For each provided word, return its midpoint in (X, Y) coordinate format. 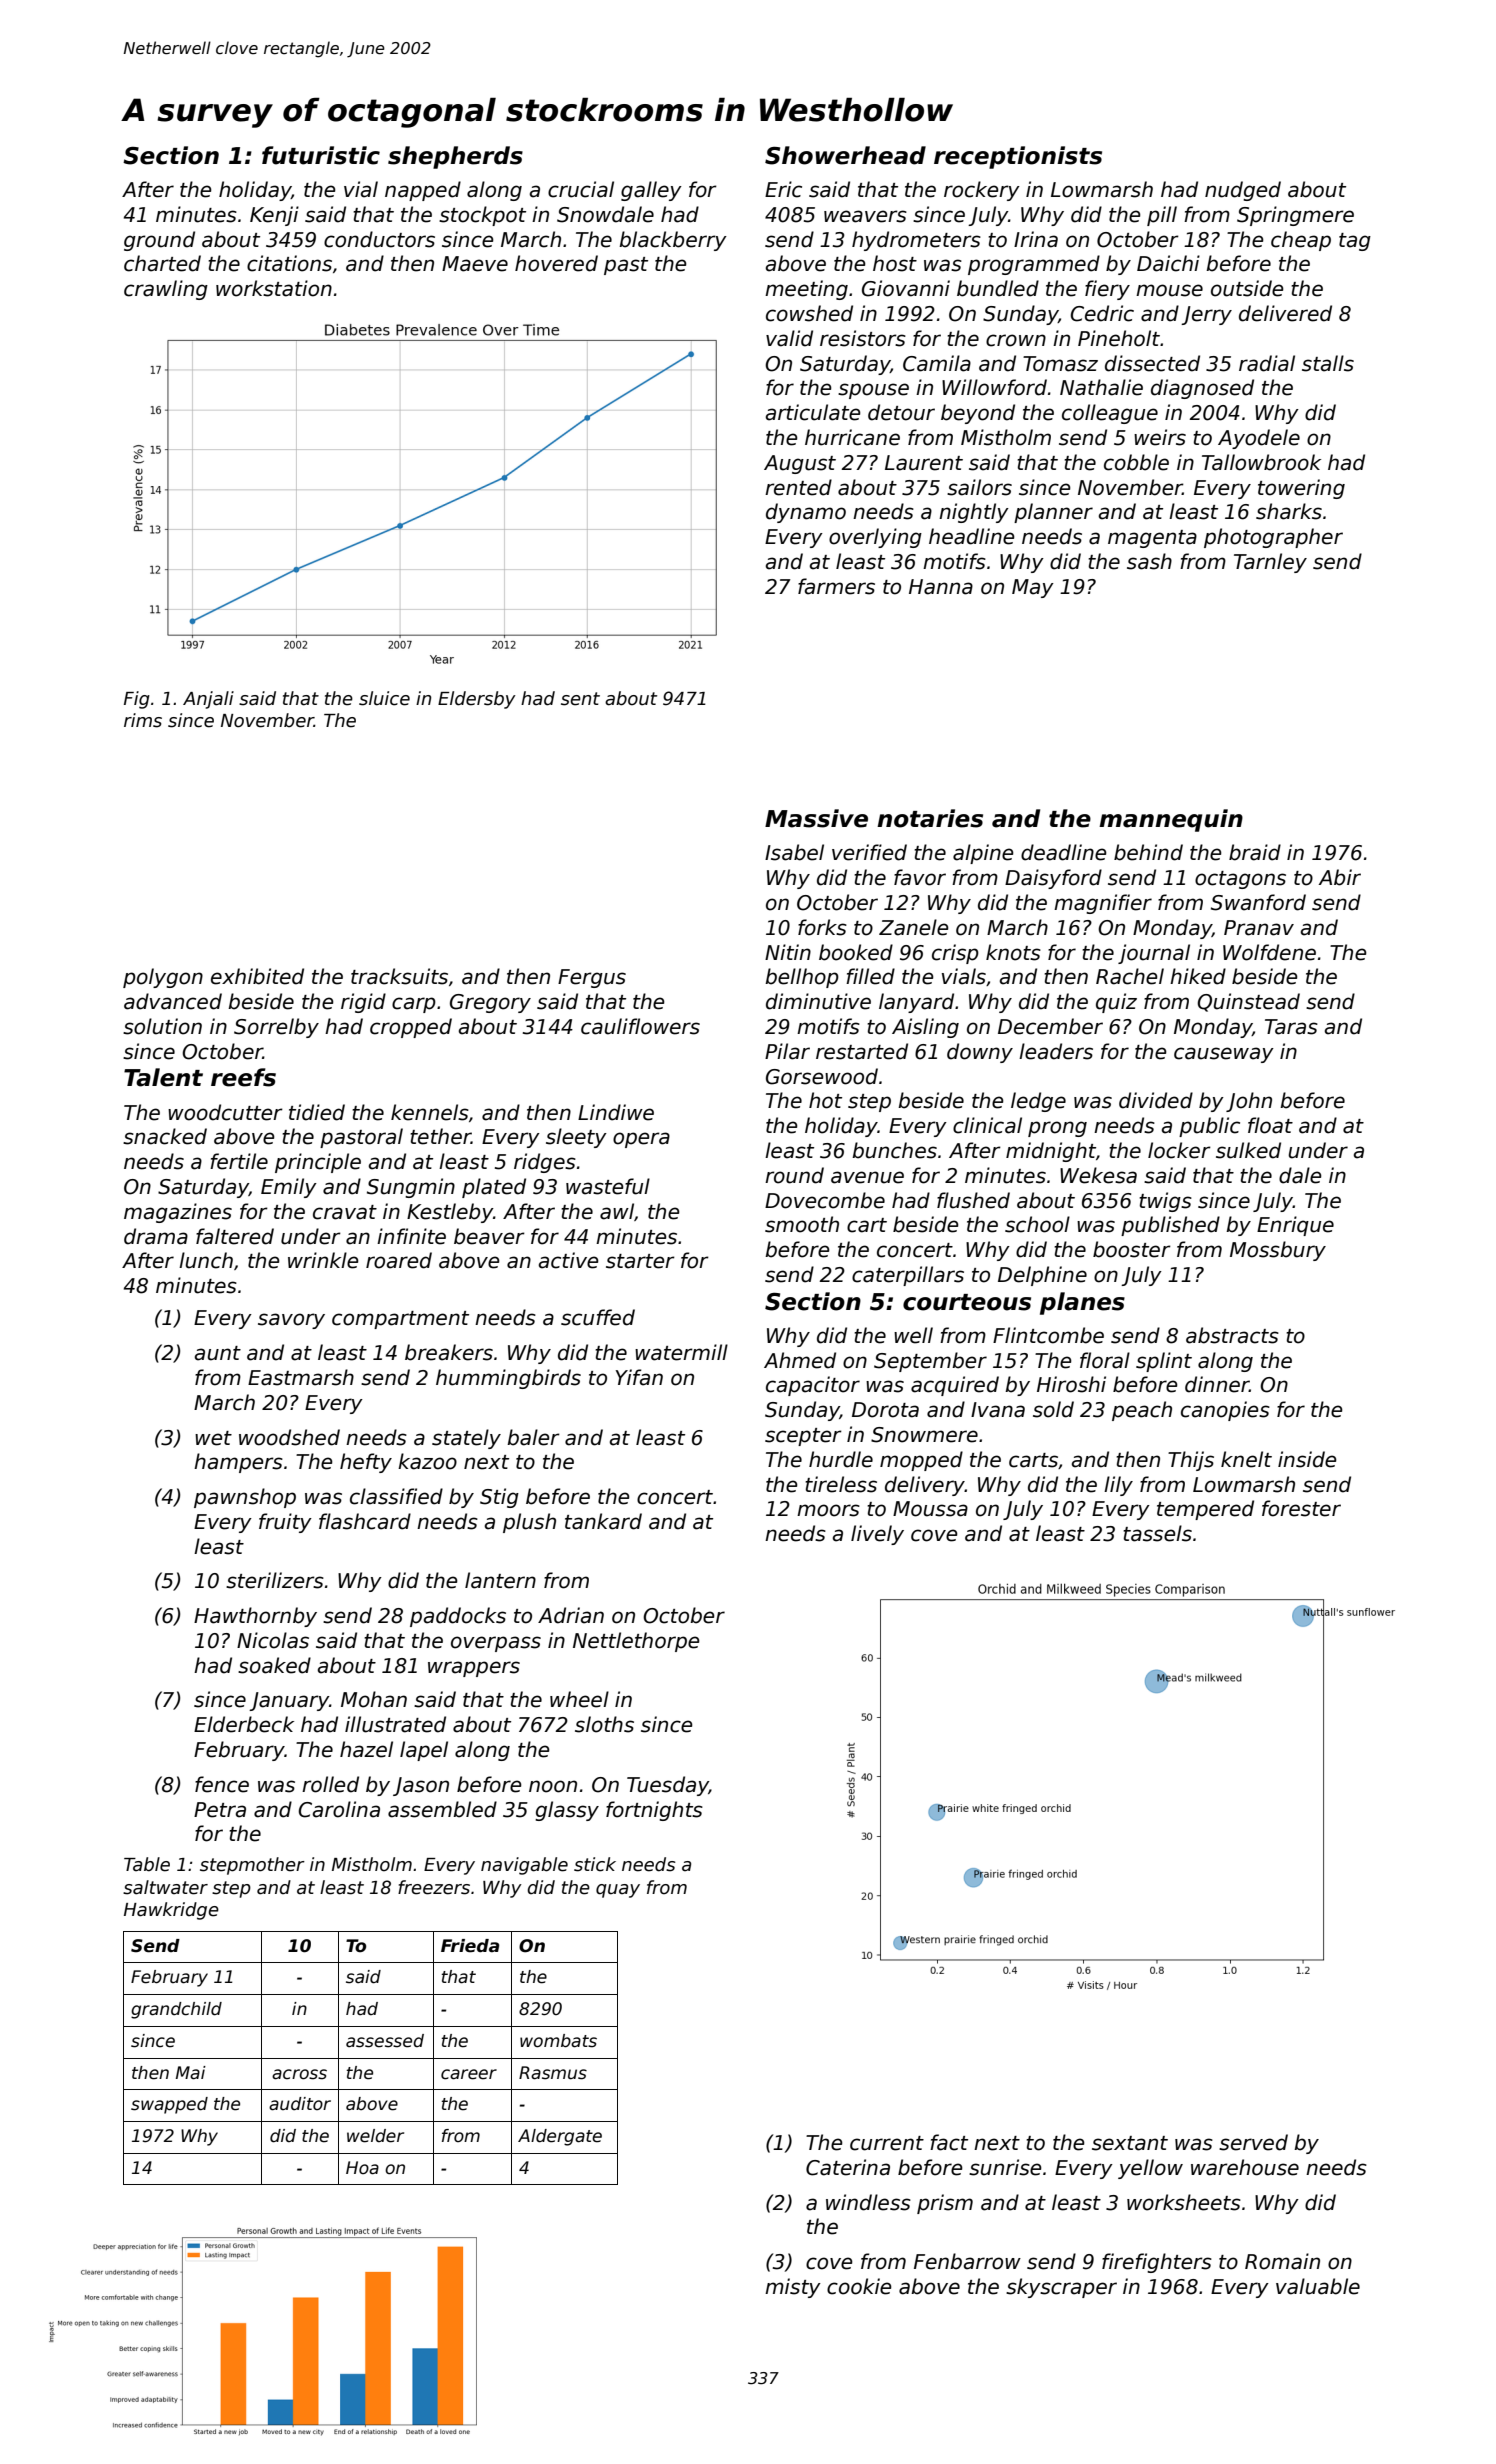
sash (1149, 561)
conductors (379, 239)
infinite (411, 1236)
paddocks (458, 1617)
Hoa (362, 2168)
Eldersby (477, 700)
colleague (1110, 414)
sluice (384, 698)
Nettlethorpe (636, 1642)
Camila (937, 363)
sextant (1130, 2143)
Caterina (848, 2167)
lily (1118, 1486)
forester (1301, 1508)
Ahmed (800, 1360)
